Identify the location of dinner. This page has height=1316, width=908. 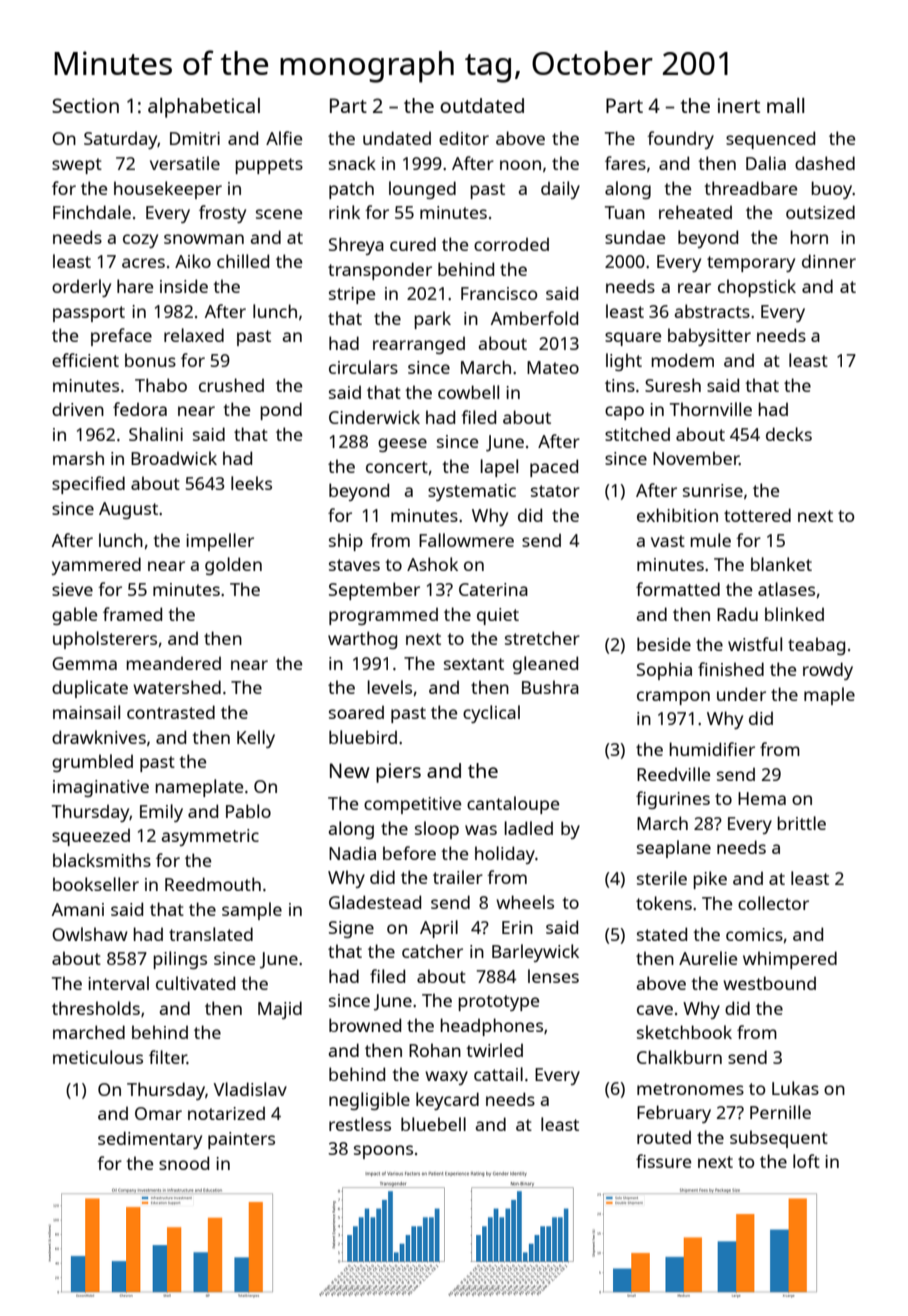
(829, 261).
